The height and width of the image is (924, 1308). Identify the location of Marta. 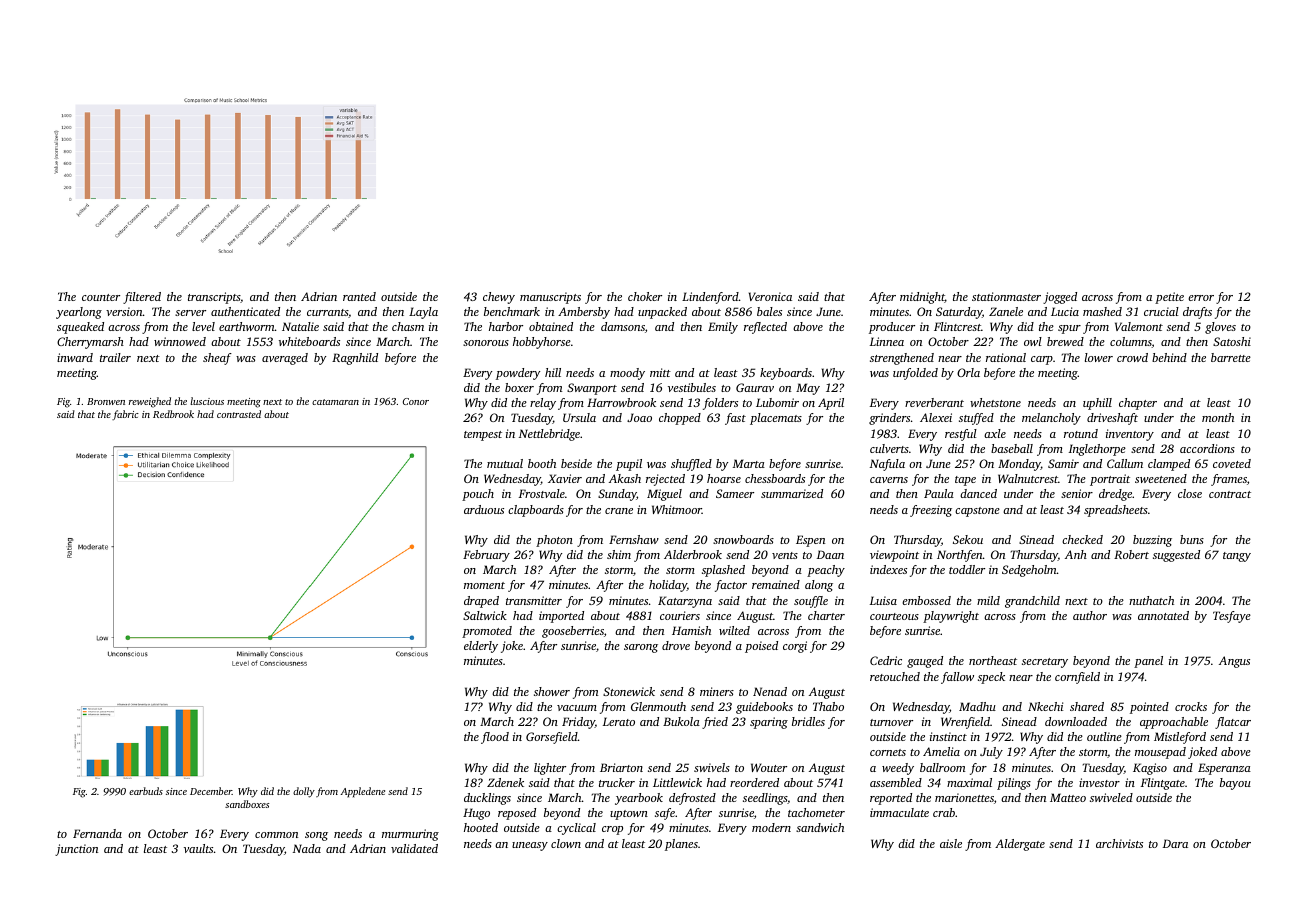
(749, 463).
